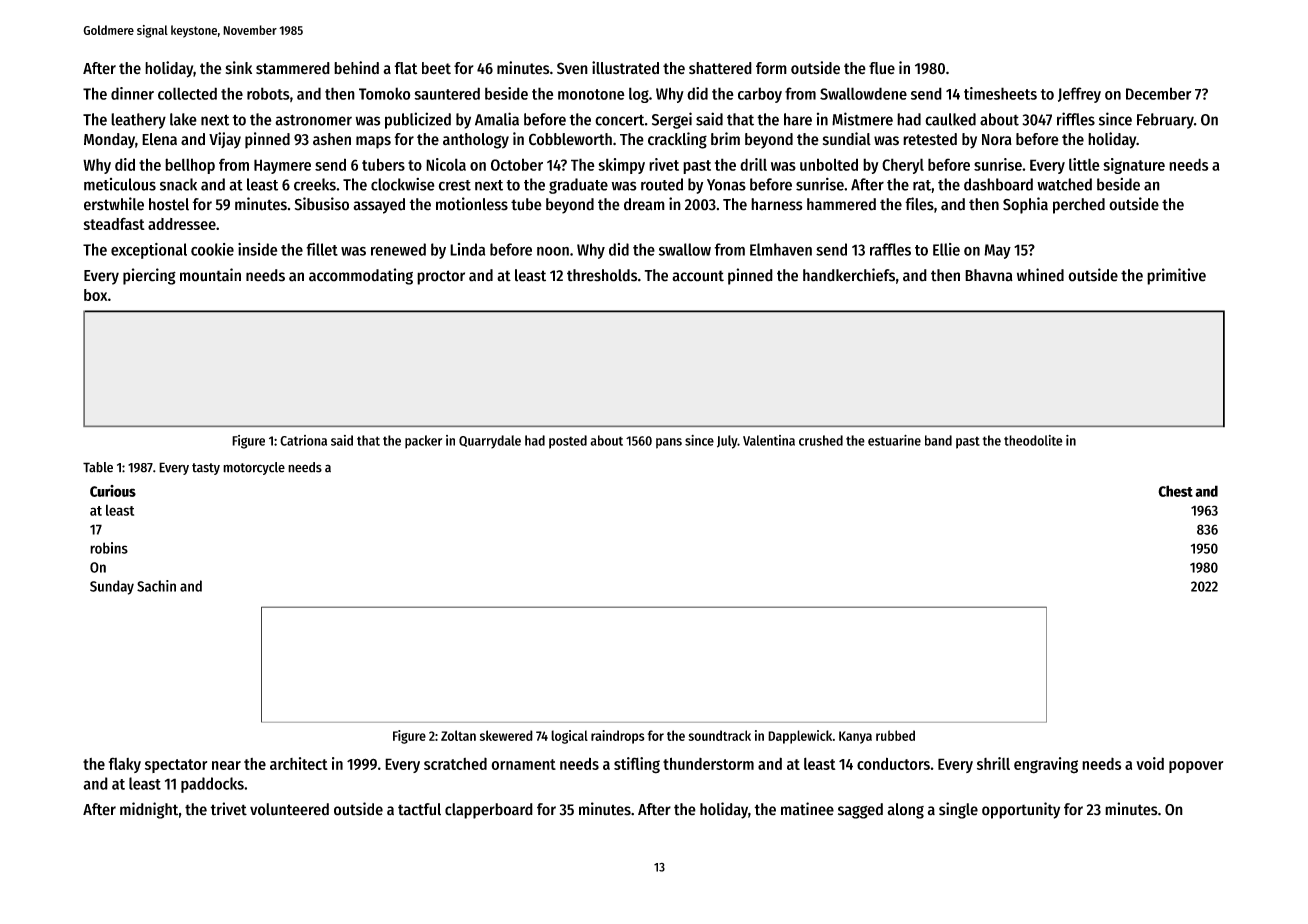  Describe the element at coordinates (289, 809) in the screenshot. I see `volunteered` at that location.
